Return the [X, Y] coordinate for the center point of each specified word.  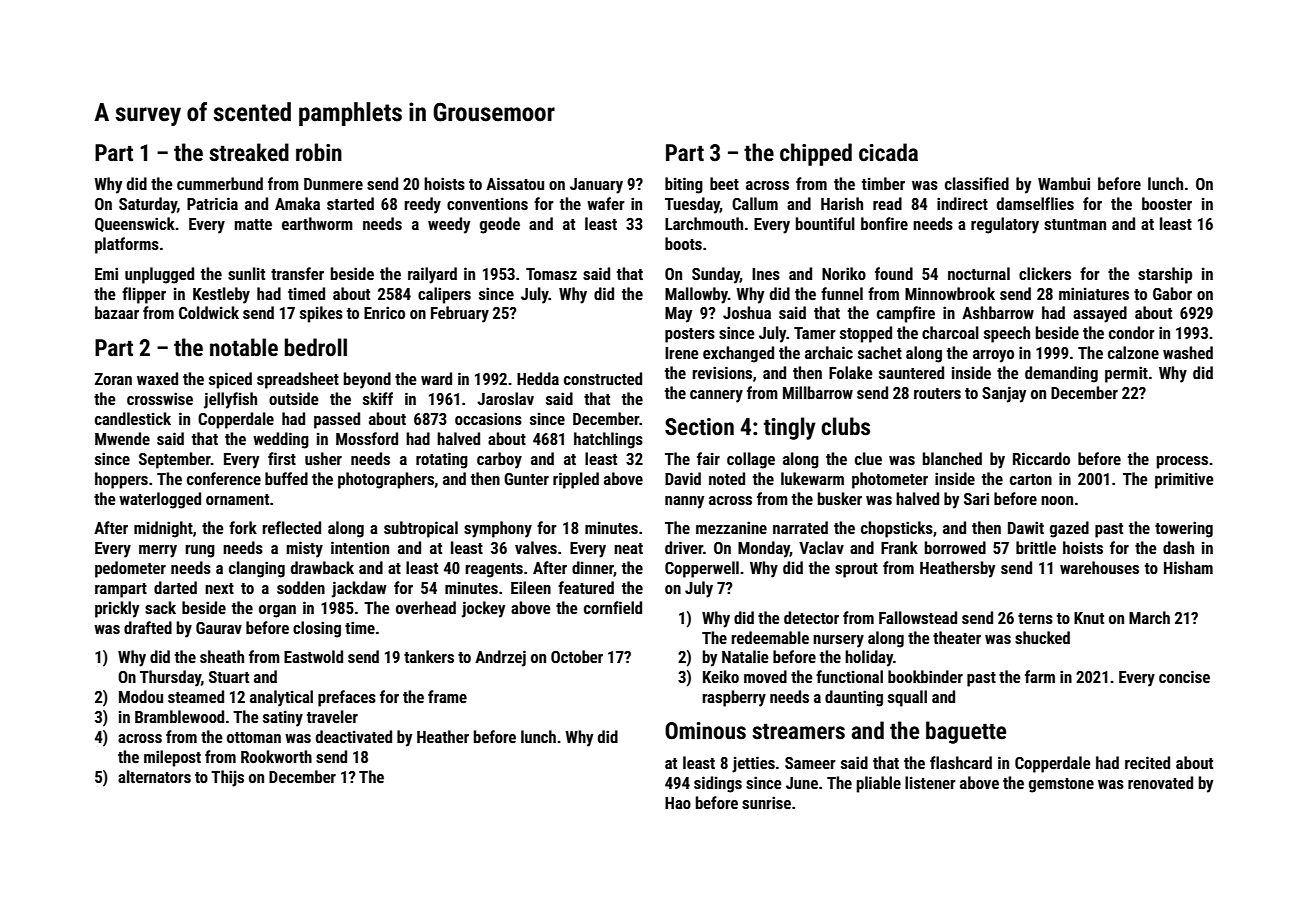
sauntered [911, 372]
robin [319, 152]
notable [244, 347]
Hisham [1188, 567]
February [460, 314]
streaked [249, 152]
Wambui [1064, 183]
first [282, 458]
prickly [117, 609]
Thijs [227, 778]
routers [937, 393]
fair [708, 458]
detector [811, 617]
